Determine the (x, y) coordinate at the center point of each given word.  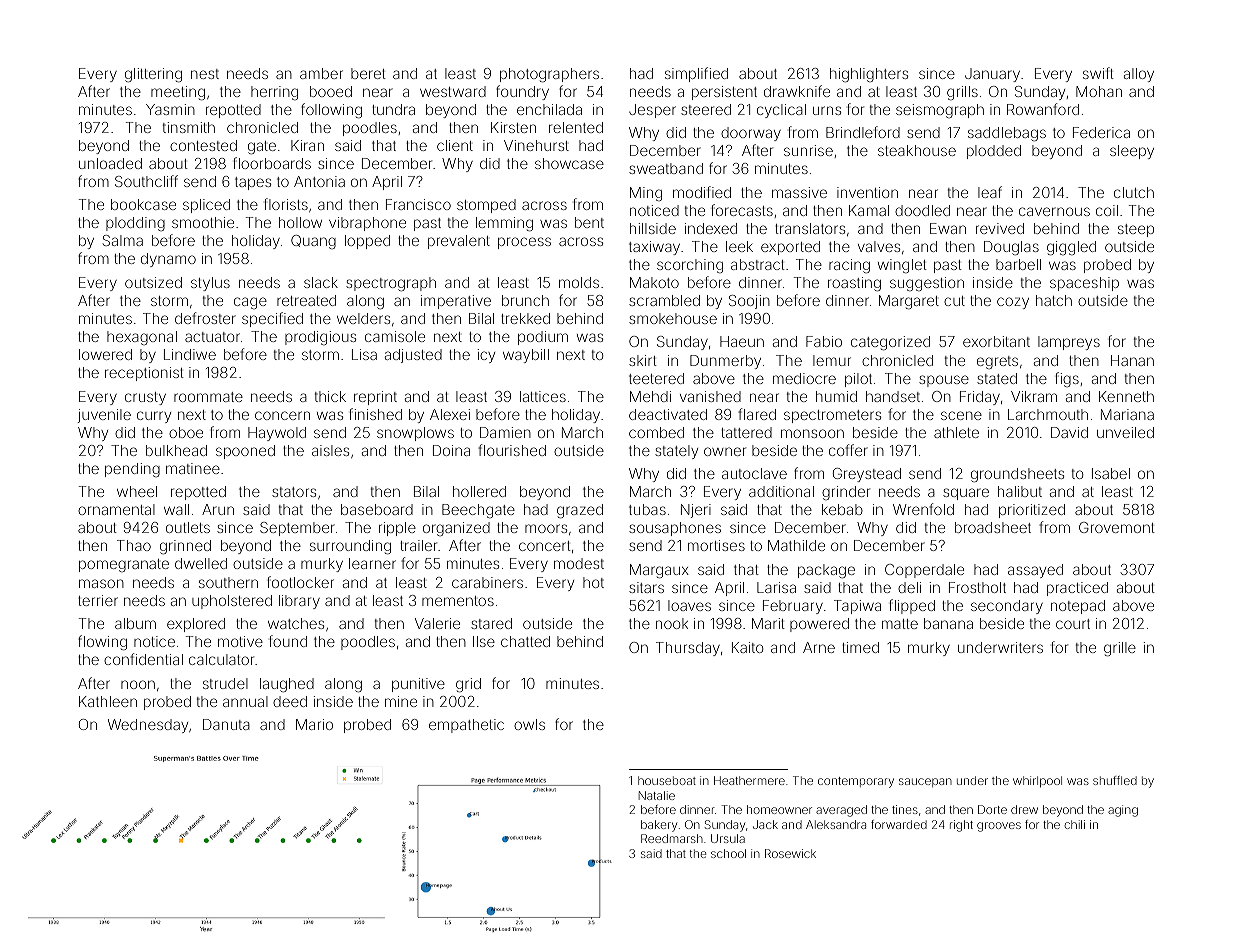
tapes (253, 183)
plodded (994, 152)
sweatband (666, 168)
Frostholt (977, 587)
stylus (210, 284)
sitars (646, 587)
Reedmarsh (672, 838)
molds (579, 282)
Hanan (1132, 360)
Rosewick (790, 853)
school (728, 853)
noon (138, 684)
